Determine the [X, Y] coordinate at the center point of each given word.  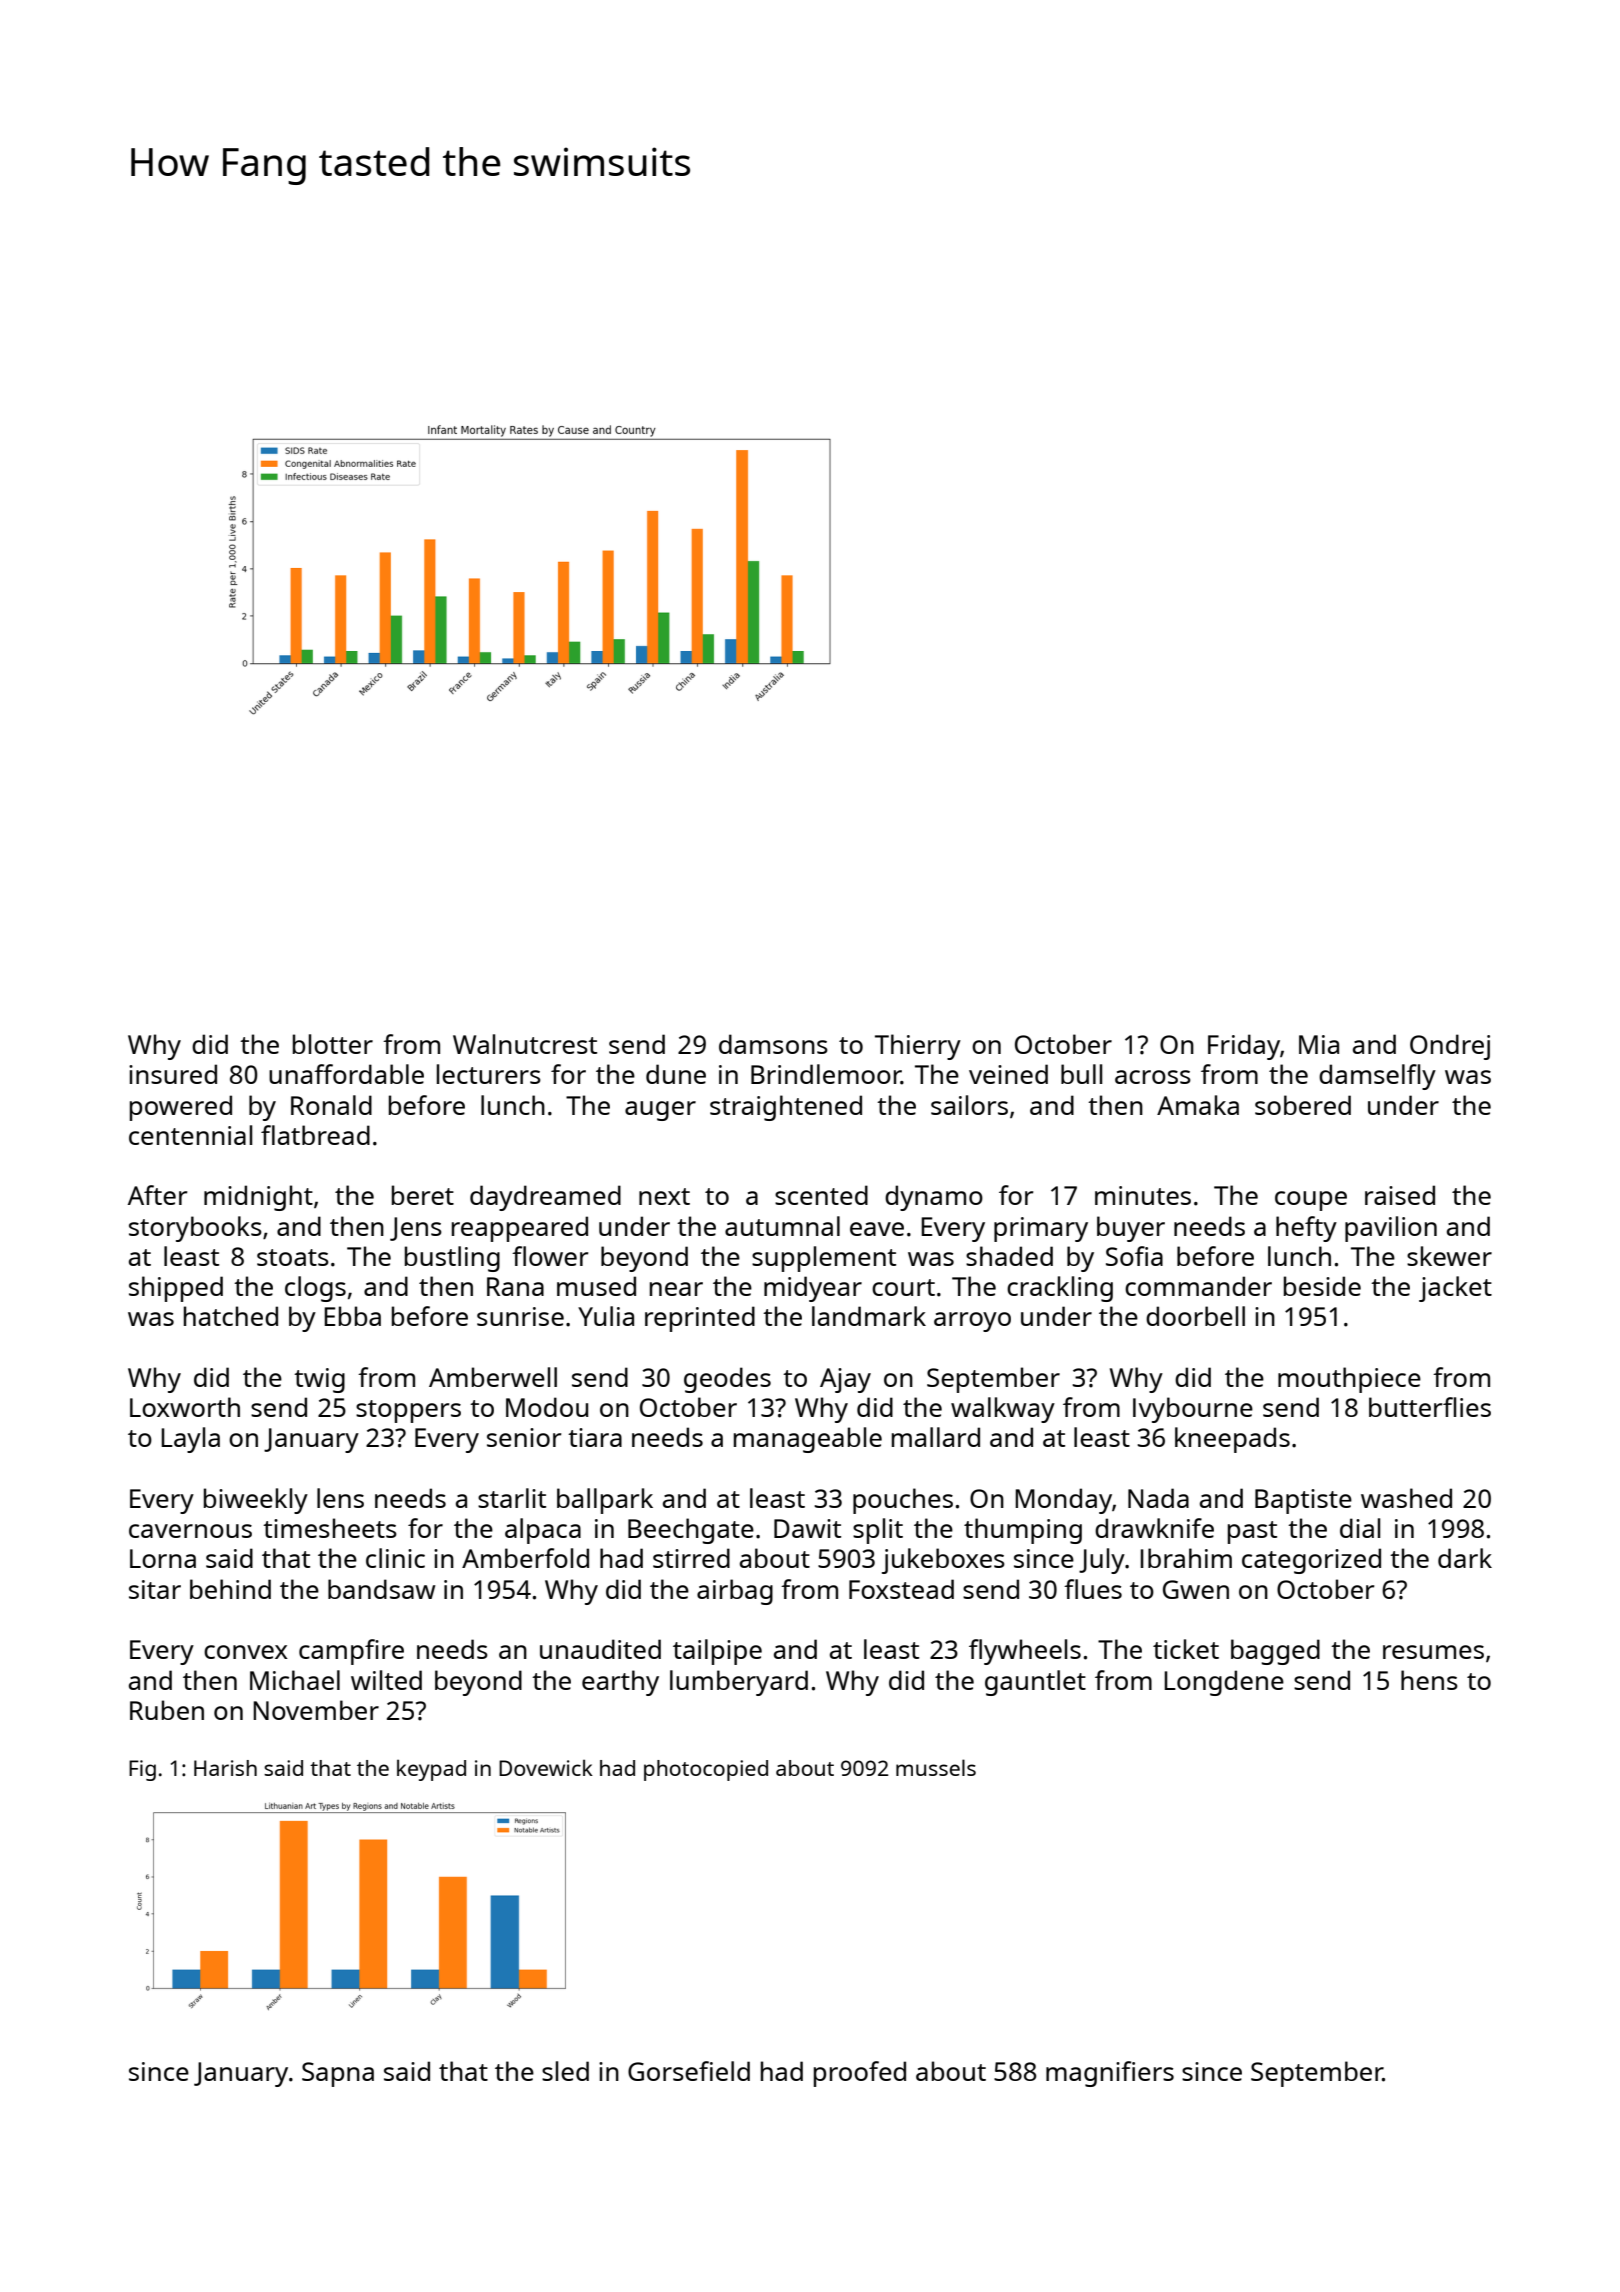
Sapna [338, 2074]
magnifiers [1110, 2074]
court [903, 1287]
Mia [1319, 1044]
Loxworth [185, 1407]
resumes [1433, 1652]
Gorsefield [689, 2071]
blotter [333, 1044]
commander [1198, 1286]
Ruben [167, 1710]
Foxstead [901, 1589]
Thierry [918, 1047]
